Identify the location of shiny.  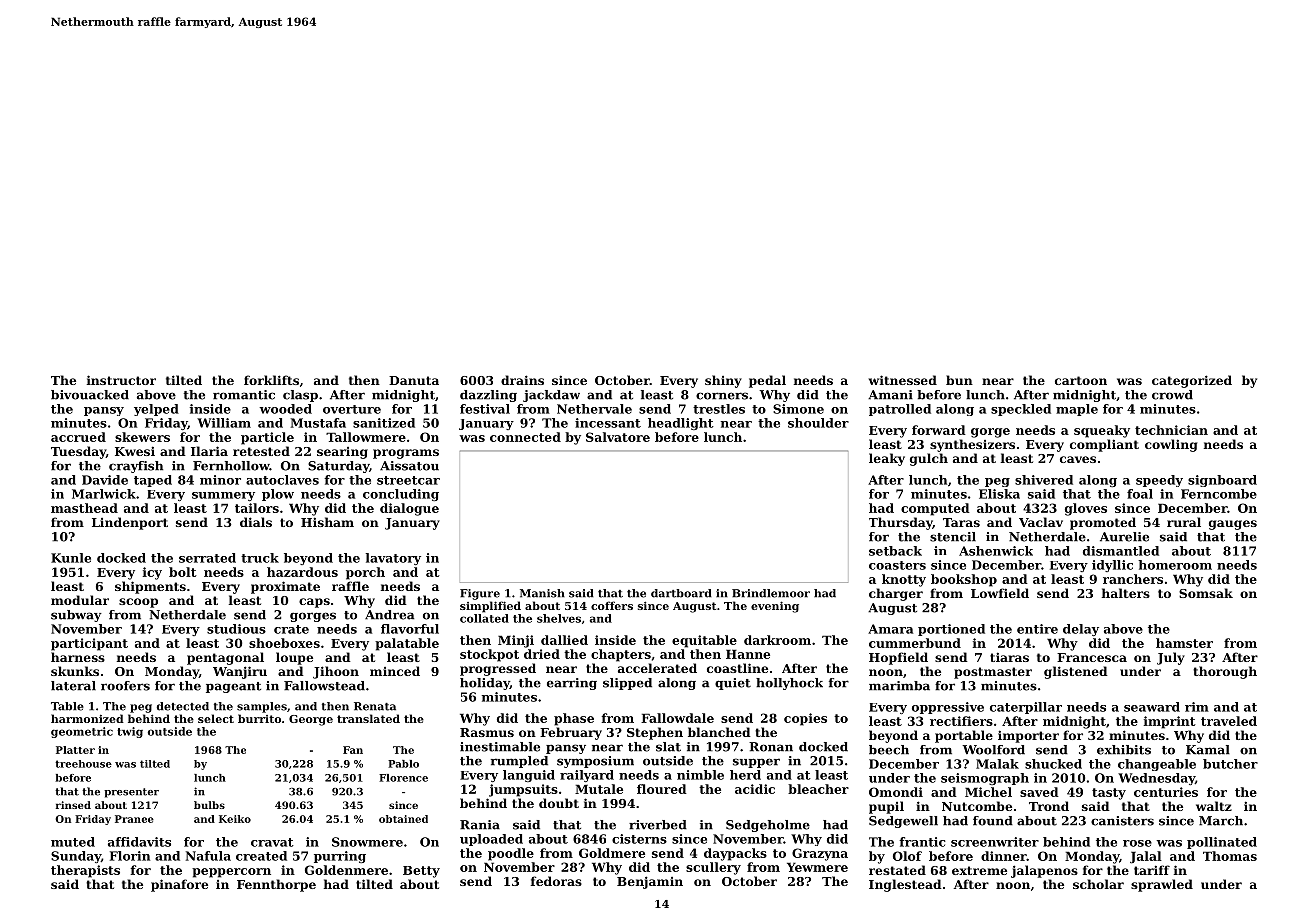
(723, 381).
